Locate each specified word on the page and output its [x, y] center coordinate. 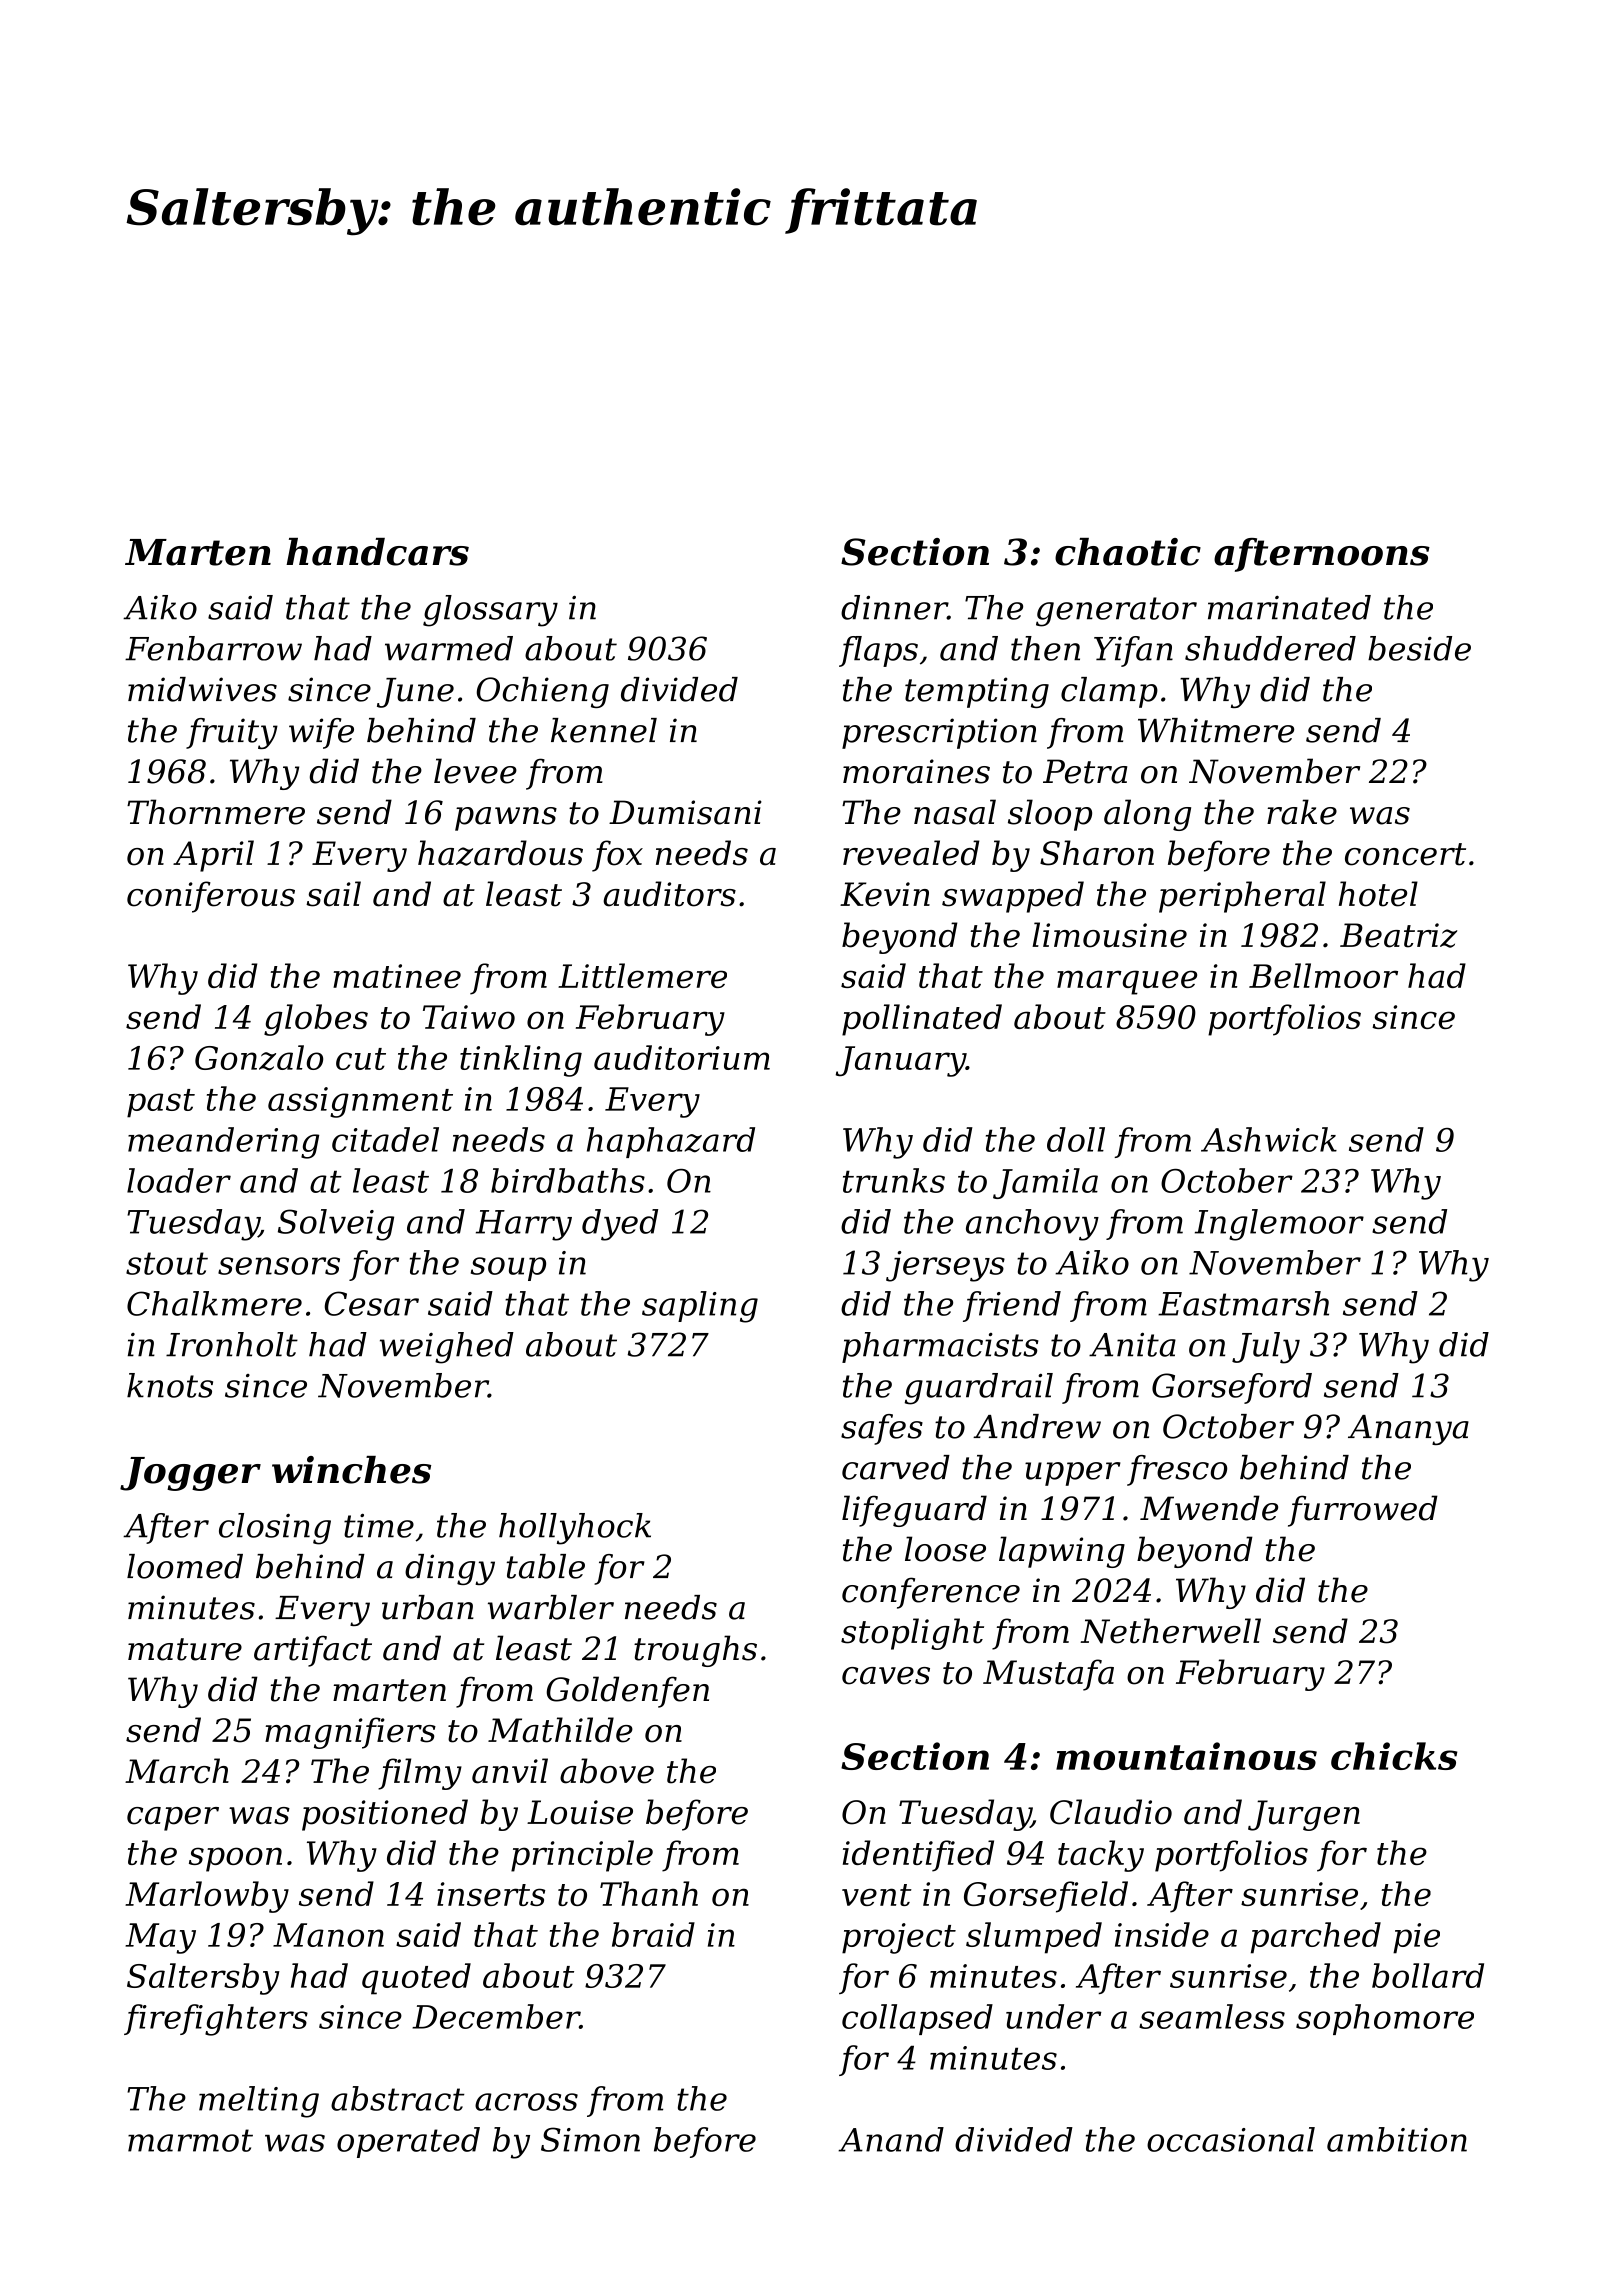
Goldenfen [627, 1692]
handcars [377, 552]
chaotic [1128, 552]
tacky [1101, 1856]
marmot [190, 2140]
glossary [490, 611]
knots [170, 1385]
